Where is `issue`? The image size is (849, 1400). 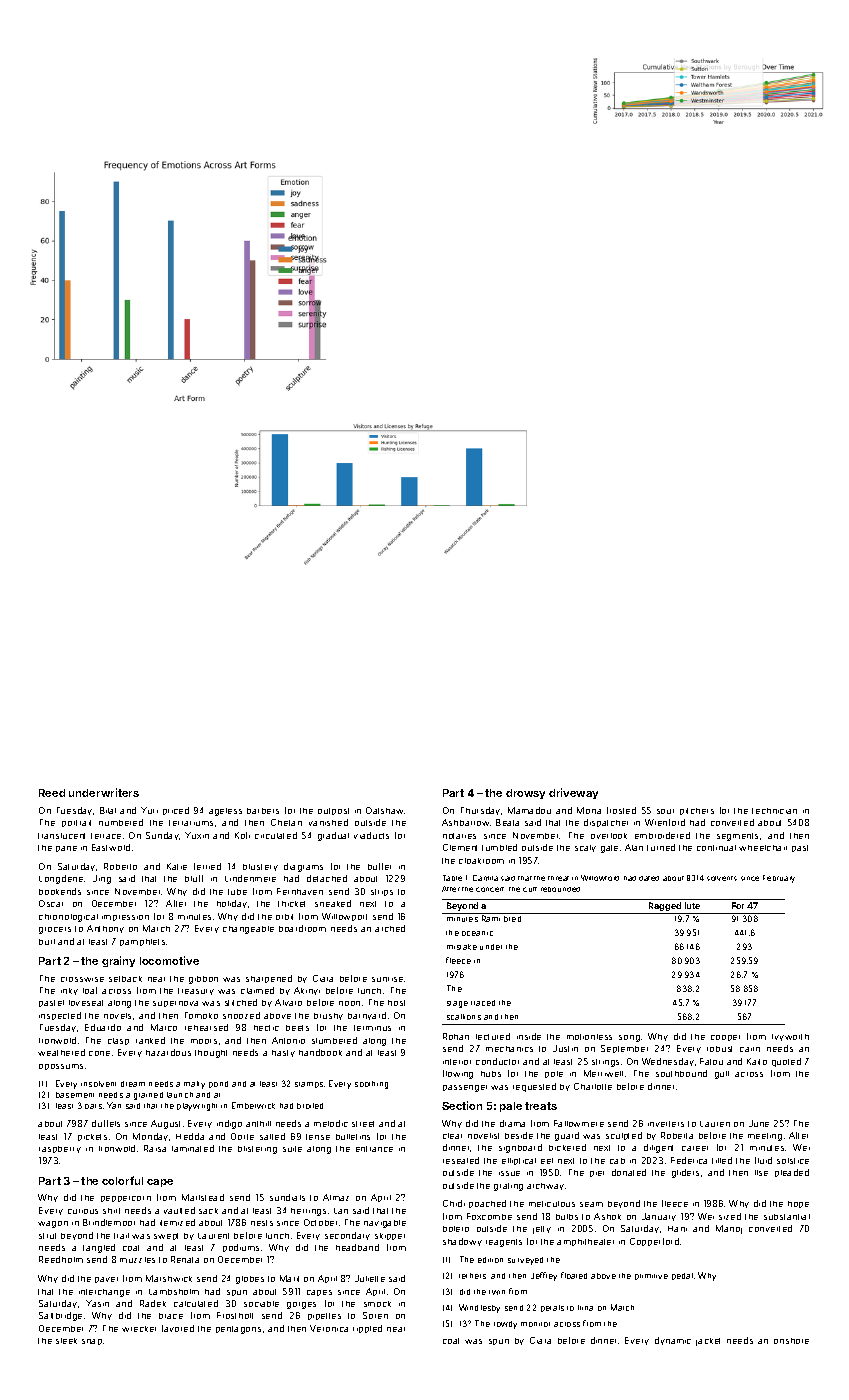 issue is located at coordinates (509, 1173).
